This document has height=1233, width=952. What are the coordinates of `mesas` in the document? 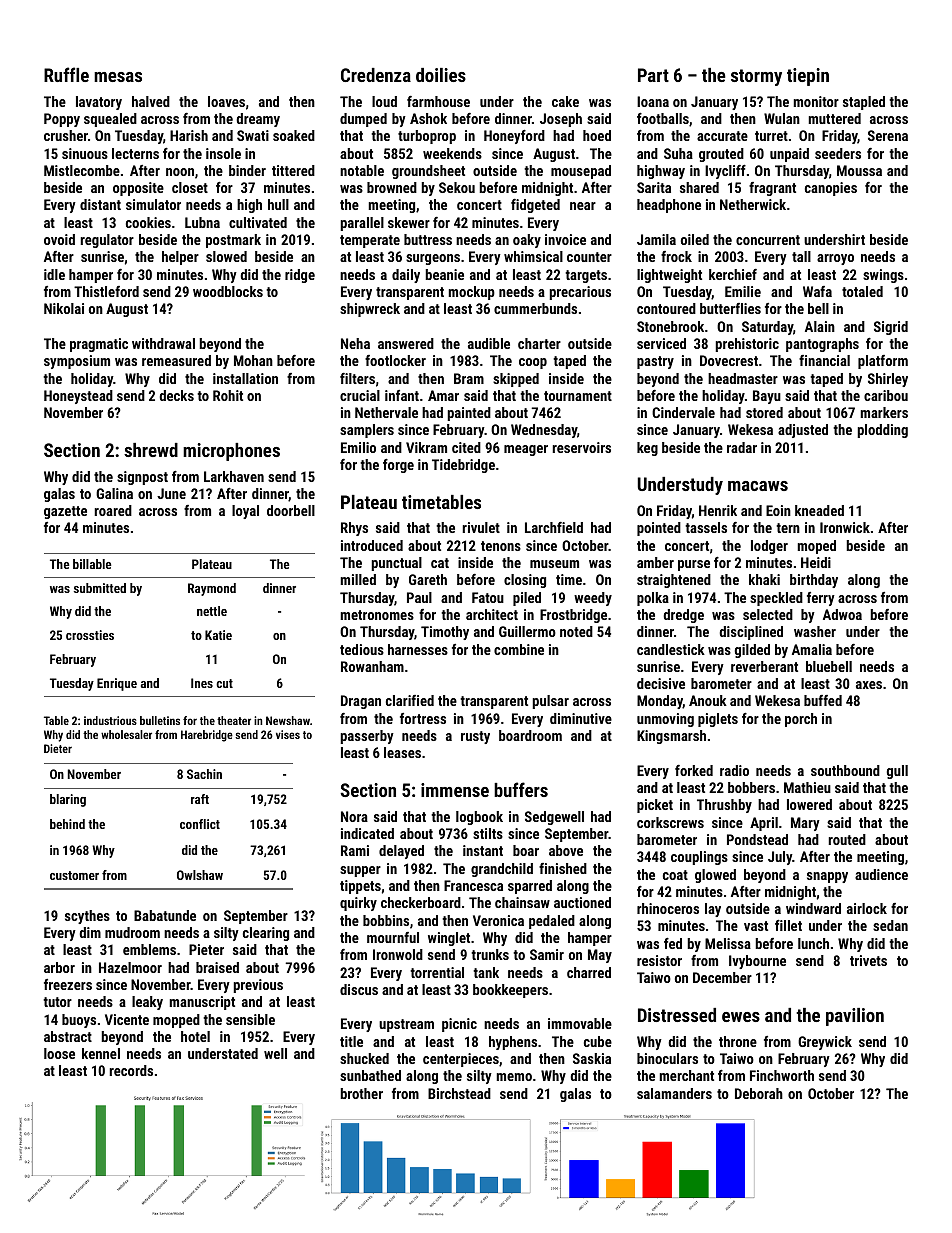 It's located at (118, 77).
